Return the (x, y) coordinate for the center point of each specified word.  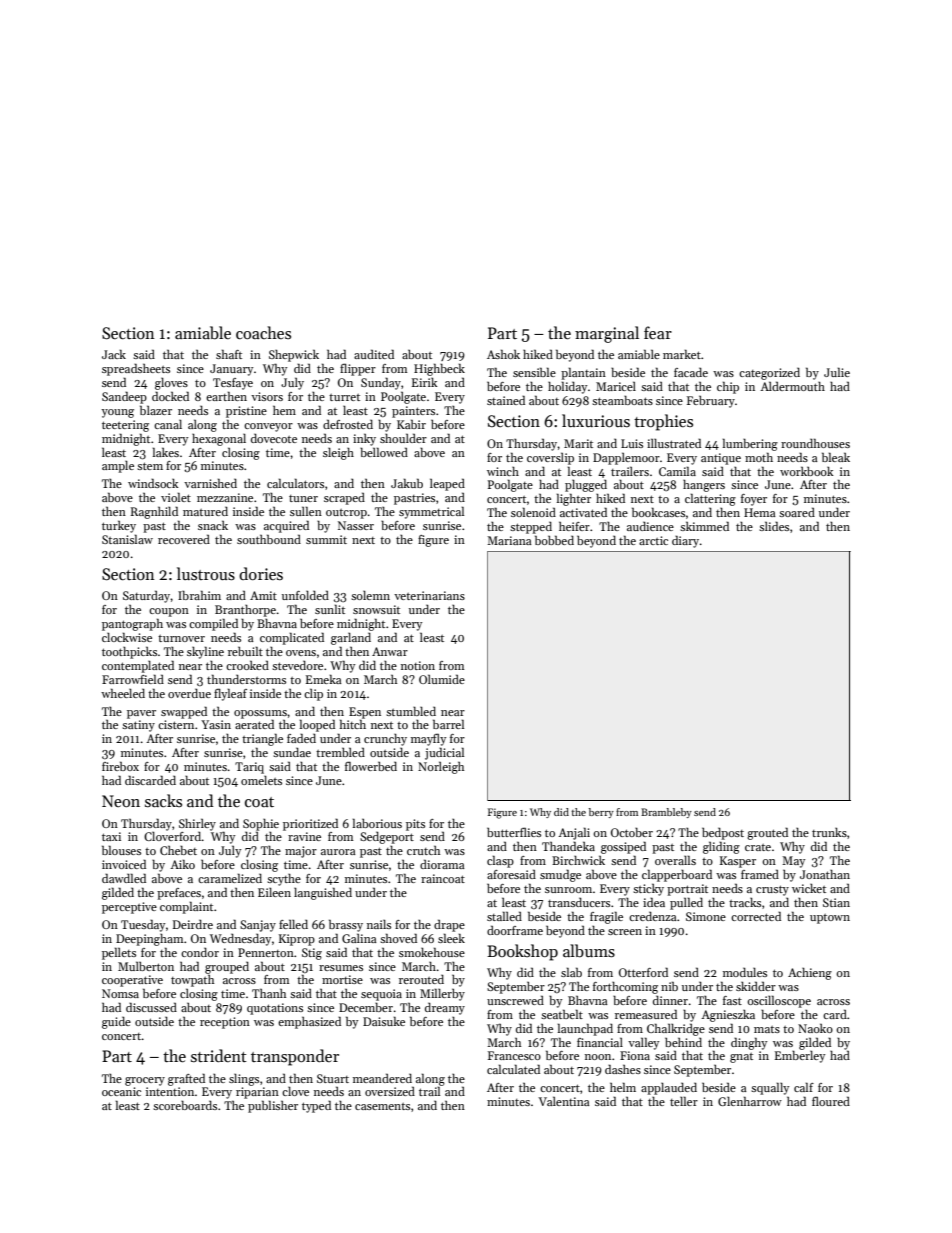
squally (770, 1088)
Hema (760, 512)
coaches (263, 332)
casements (382, 1106)
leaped (447, 484)
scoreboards (185, 1105)
